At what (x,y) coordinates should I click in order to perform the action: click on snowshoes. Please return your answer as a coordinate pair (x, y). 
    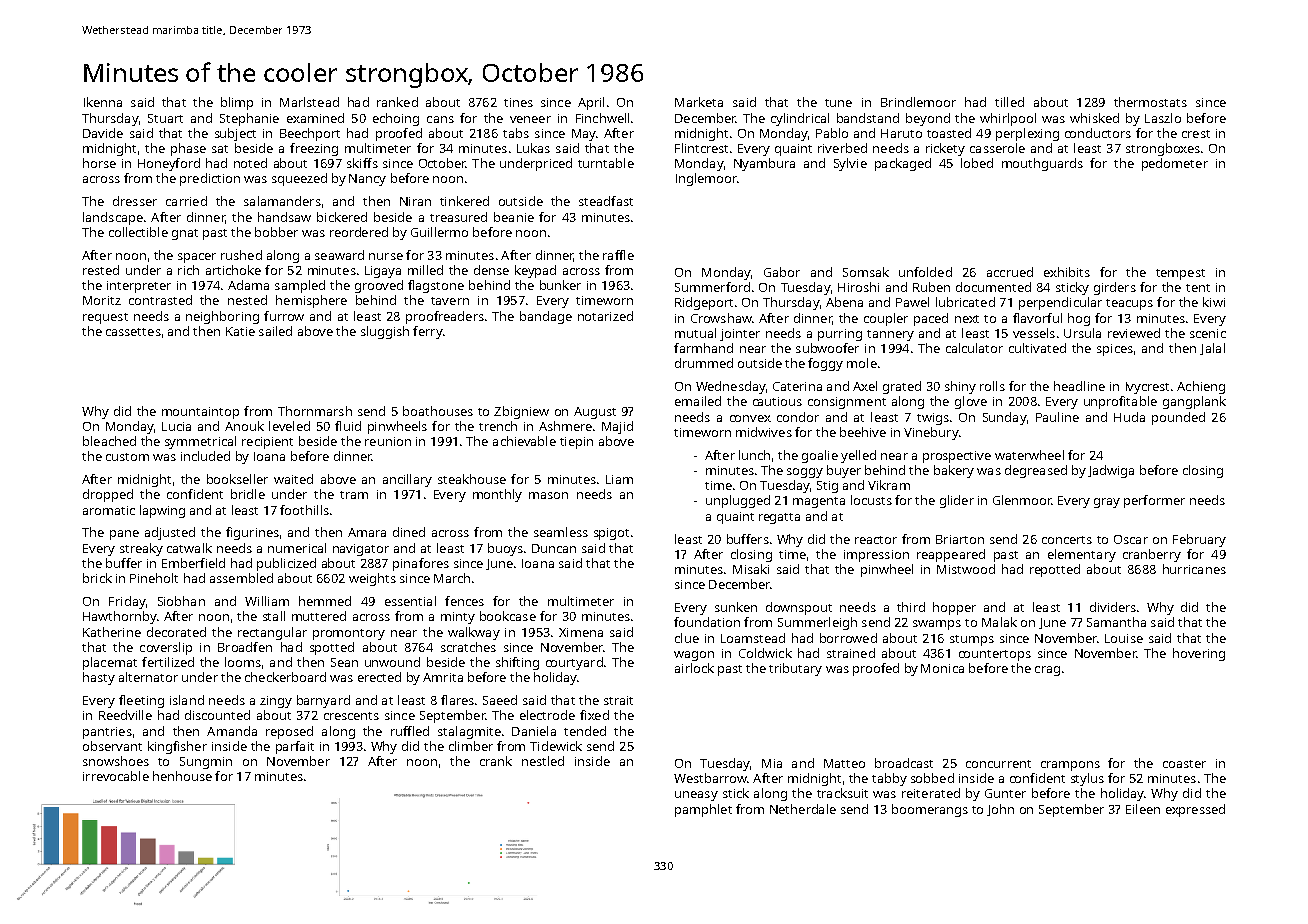
    Looking at the image, I should click on (116, 761).
